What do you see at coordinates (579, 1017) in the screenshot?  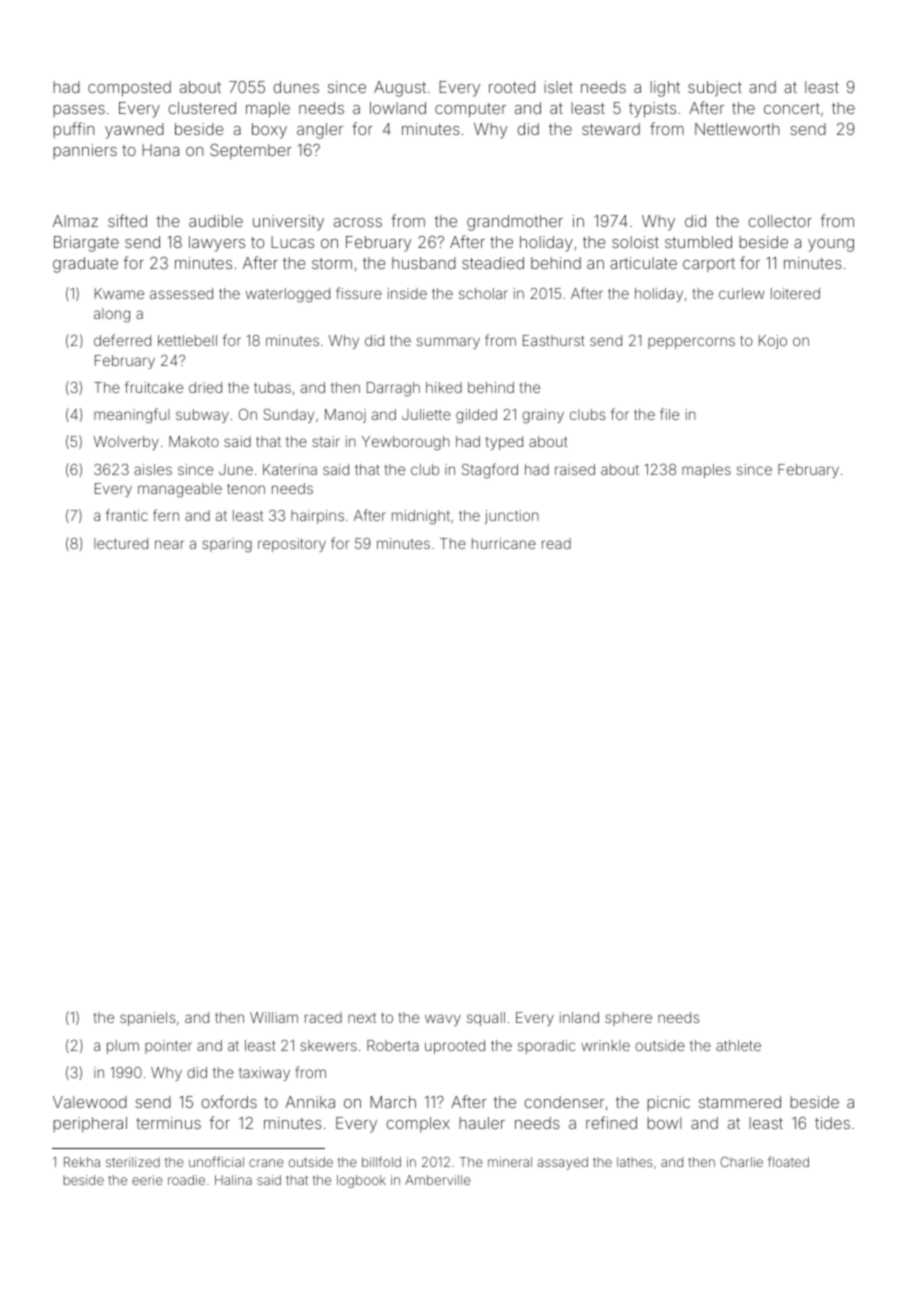 I see `inland` at bounding box center [579, 1017].
